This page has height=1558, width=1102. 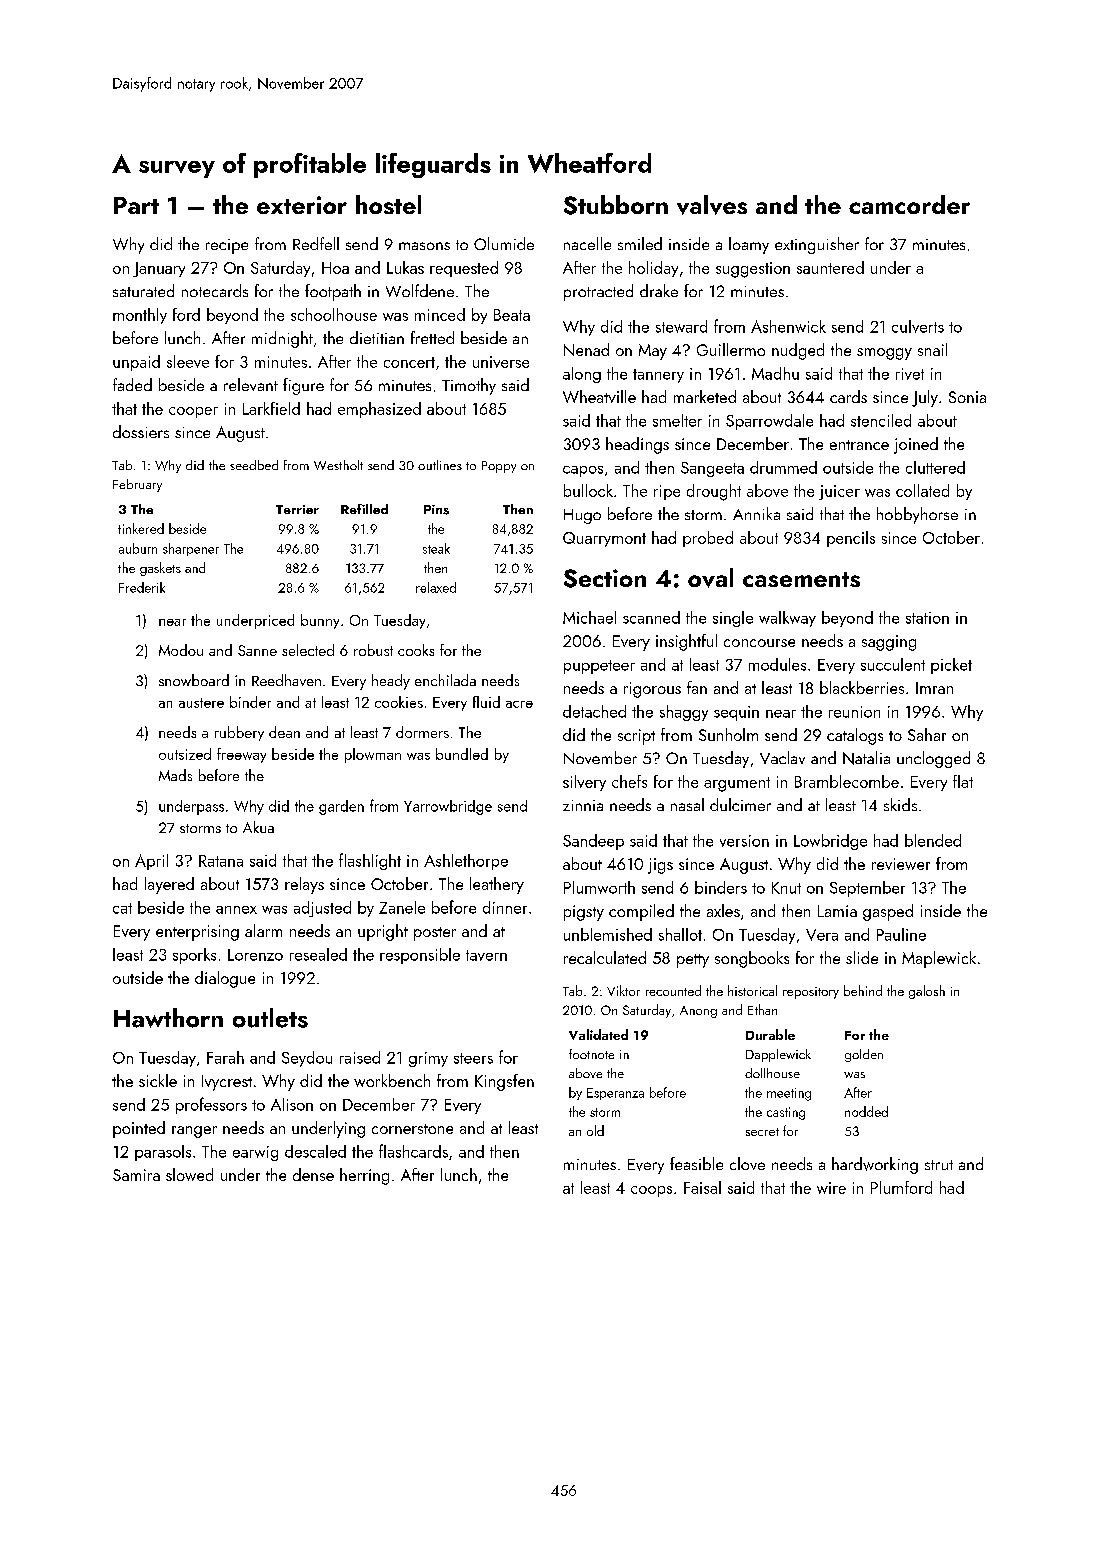 What do you see at coordinates (702, 1187) in the page?
I see `Faisal` at bounding box center [702, 1187].
